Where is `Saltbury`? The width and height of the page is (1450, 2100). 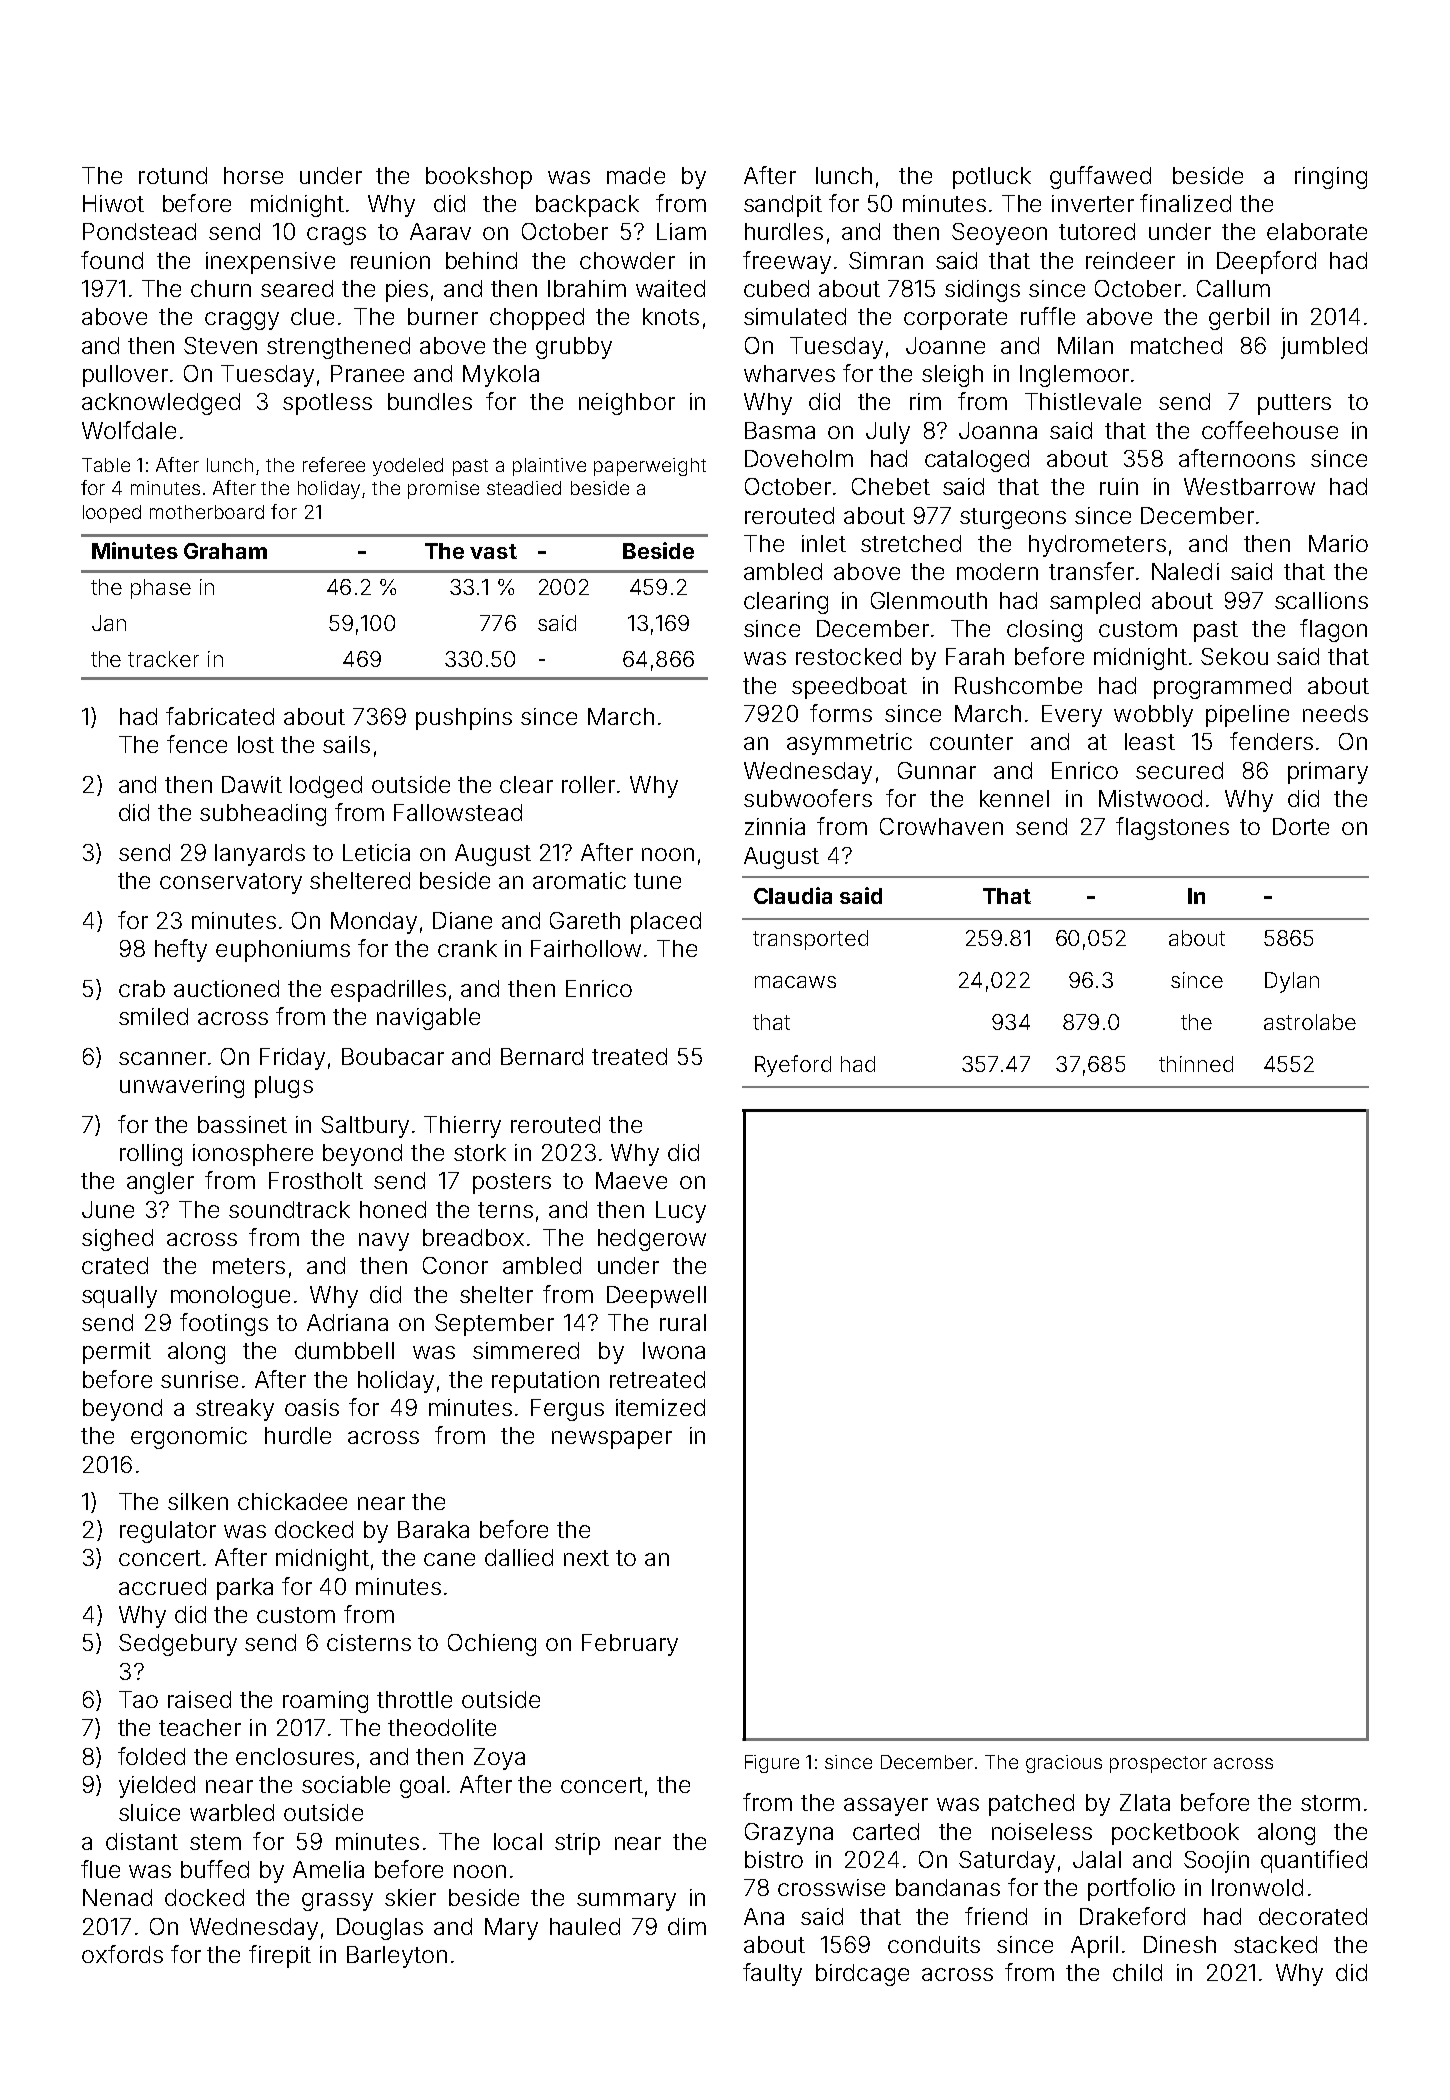
Saltbury is located at coordinates (365, 1127).
